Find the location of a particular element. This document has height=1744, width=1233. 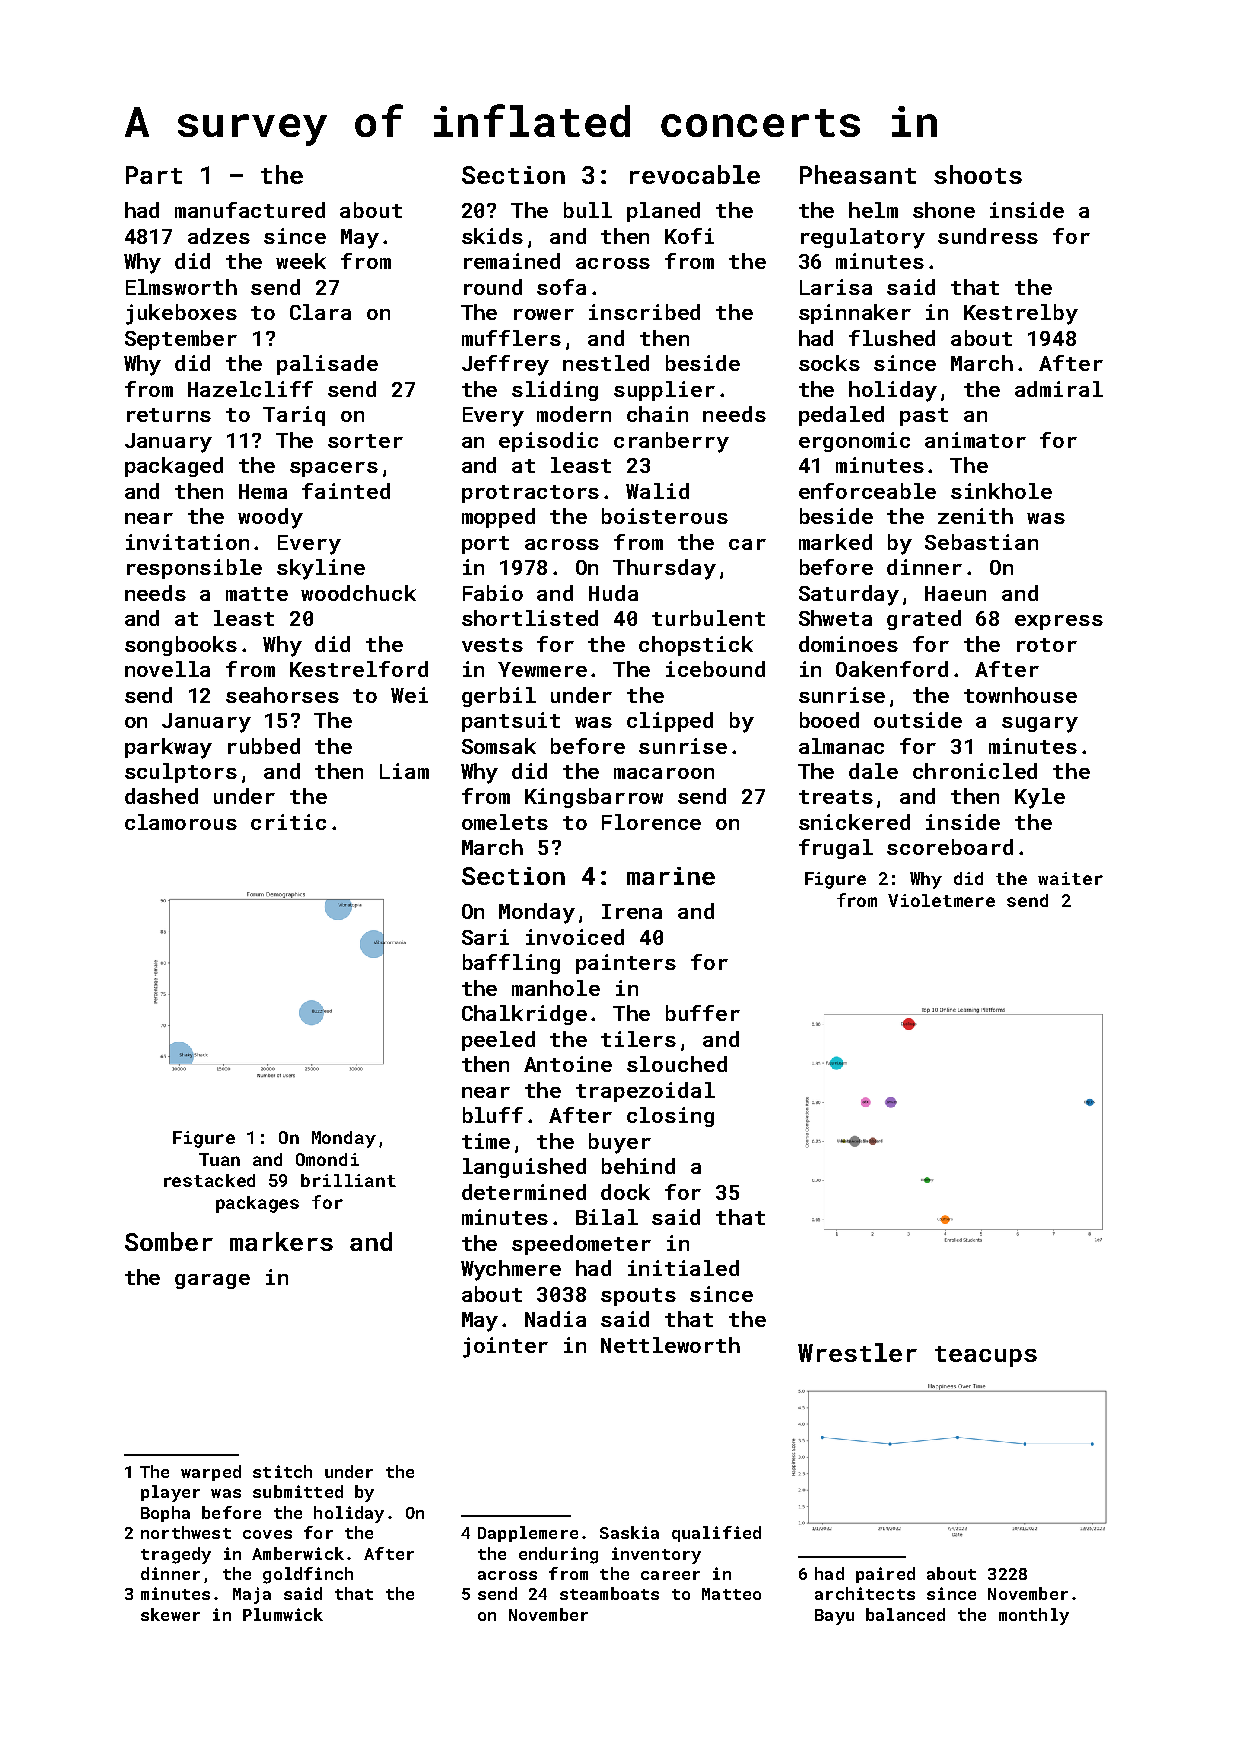

Walid is located at coordinates (657, 491).
